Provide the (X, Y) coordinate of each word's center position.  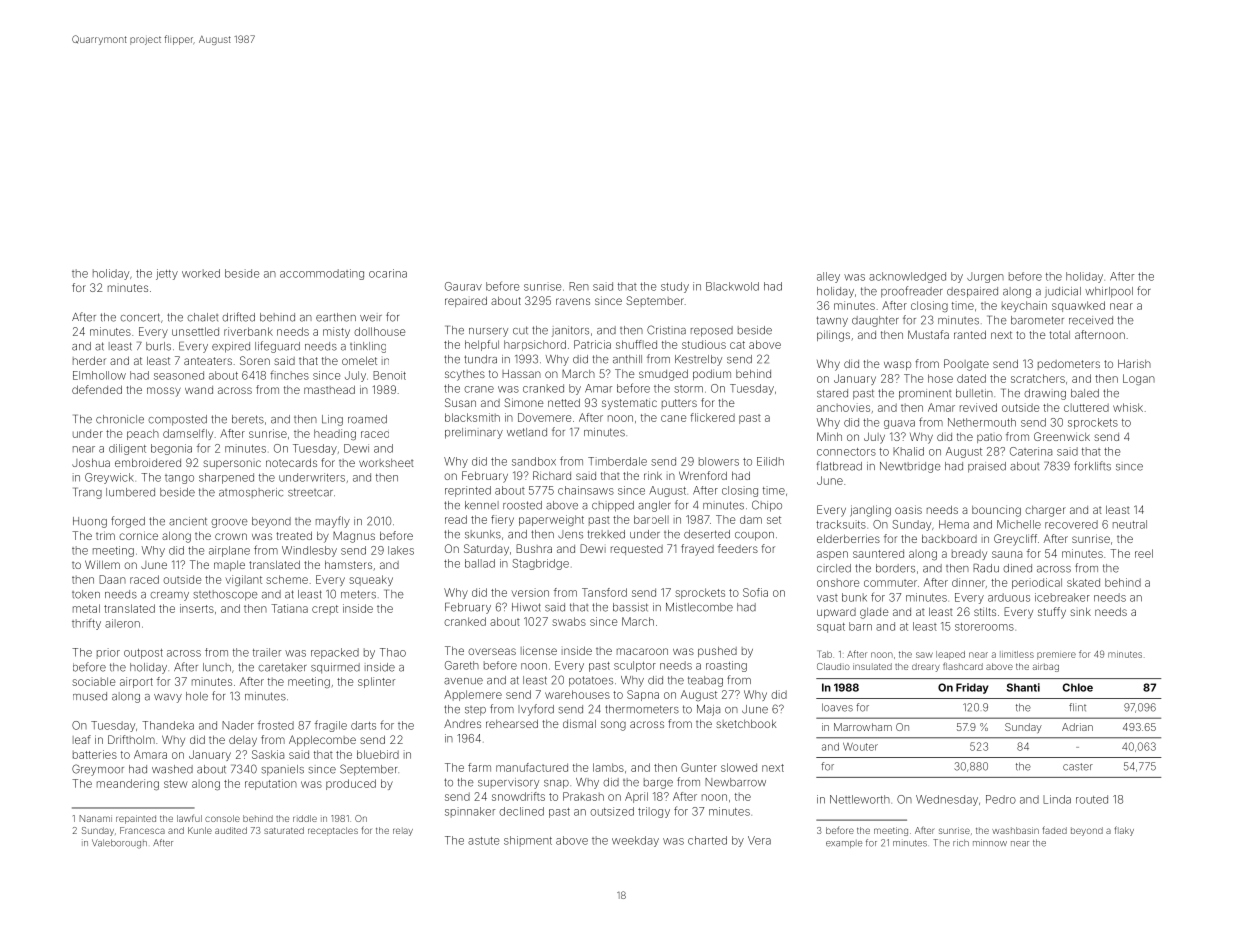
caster (1078, 767)
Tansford (604, 592)
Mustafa (928, 334)
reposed (712, 331)
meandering (128, 784)
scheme (287, 579)
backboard (949, 538)
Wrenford (703, 475)
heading (335, 434)
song (613, 726)
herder (89, 360)
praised (987, 467)
